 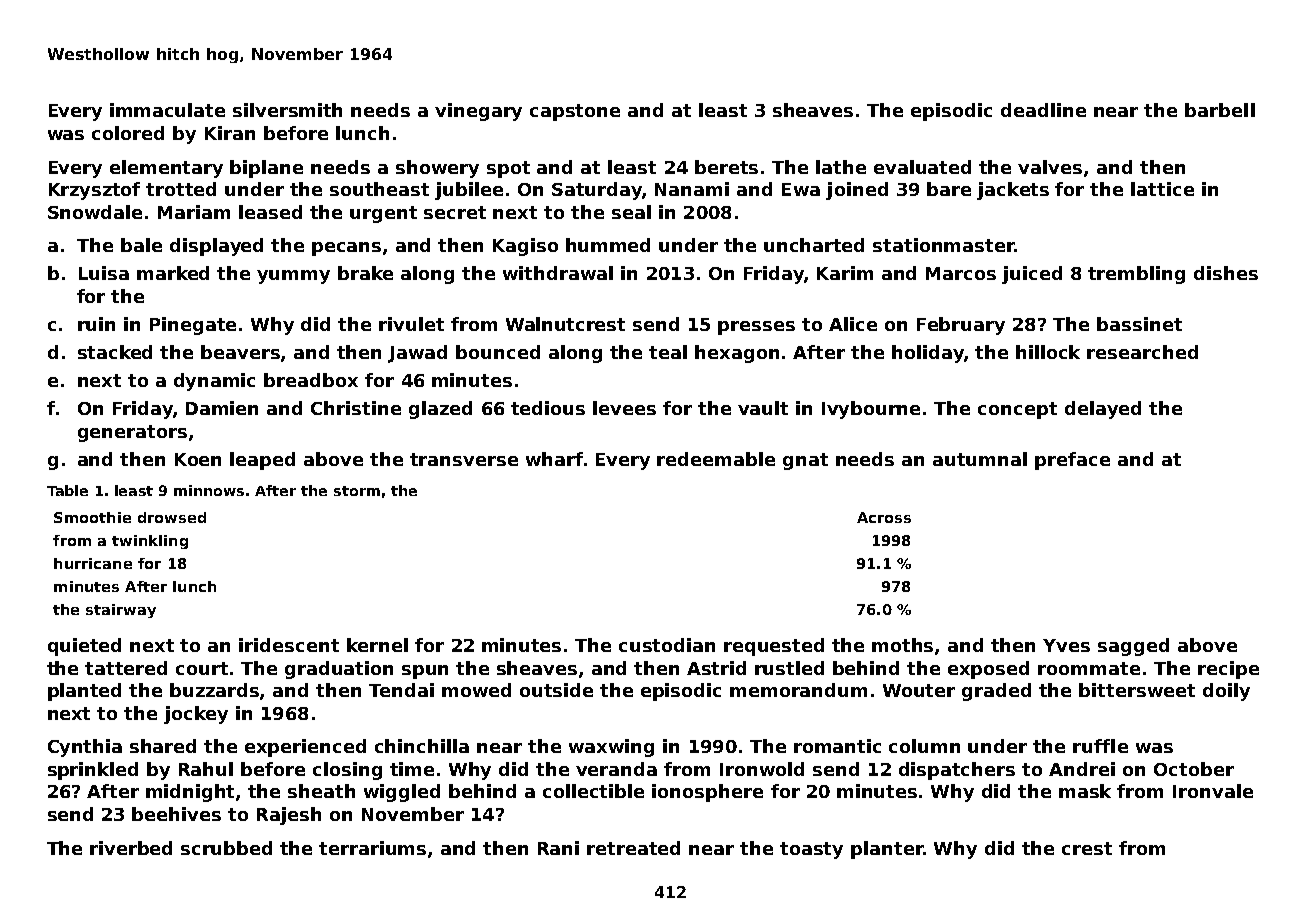 I want to click on wharf, so click(x=554, y=459).
